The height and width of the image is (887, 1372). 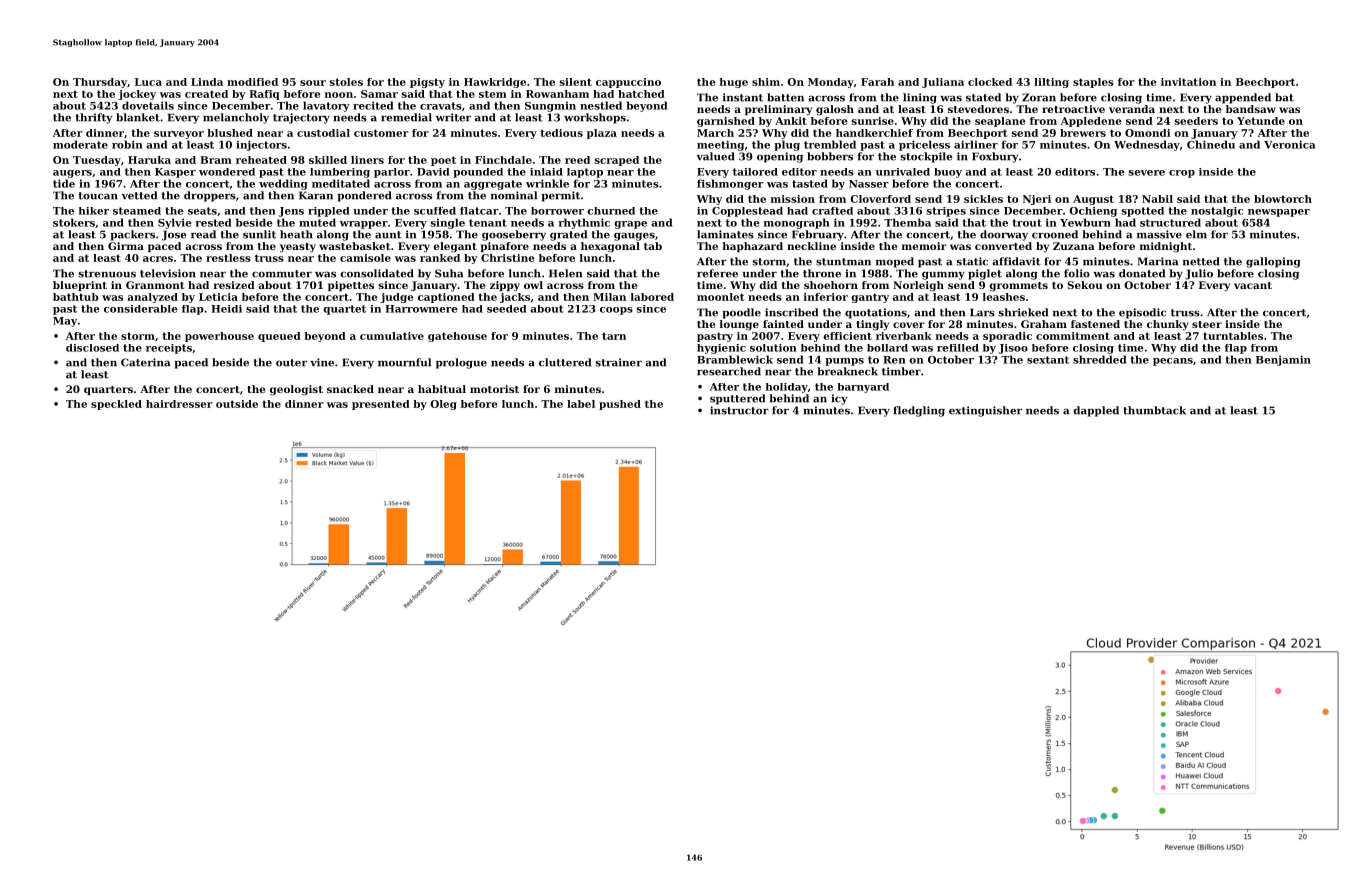 I want to click on invitation, so click(x=1188, y=82).
